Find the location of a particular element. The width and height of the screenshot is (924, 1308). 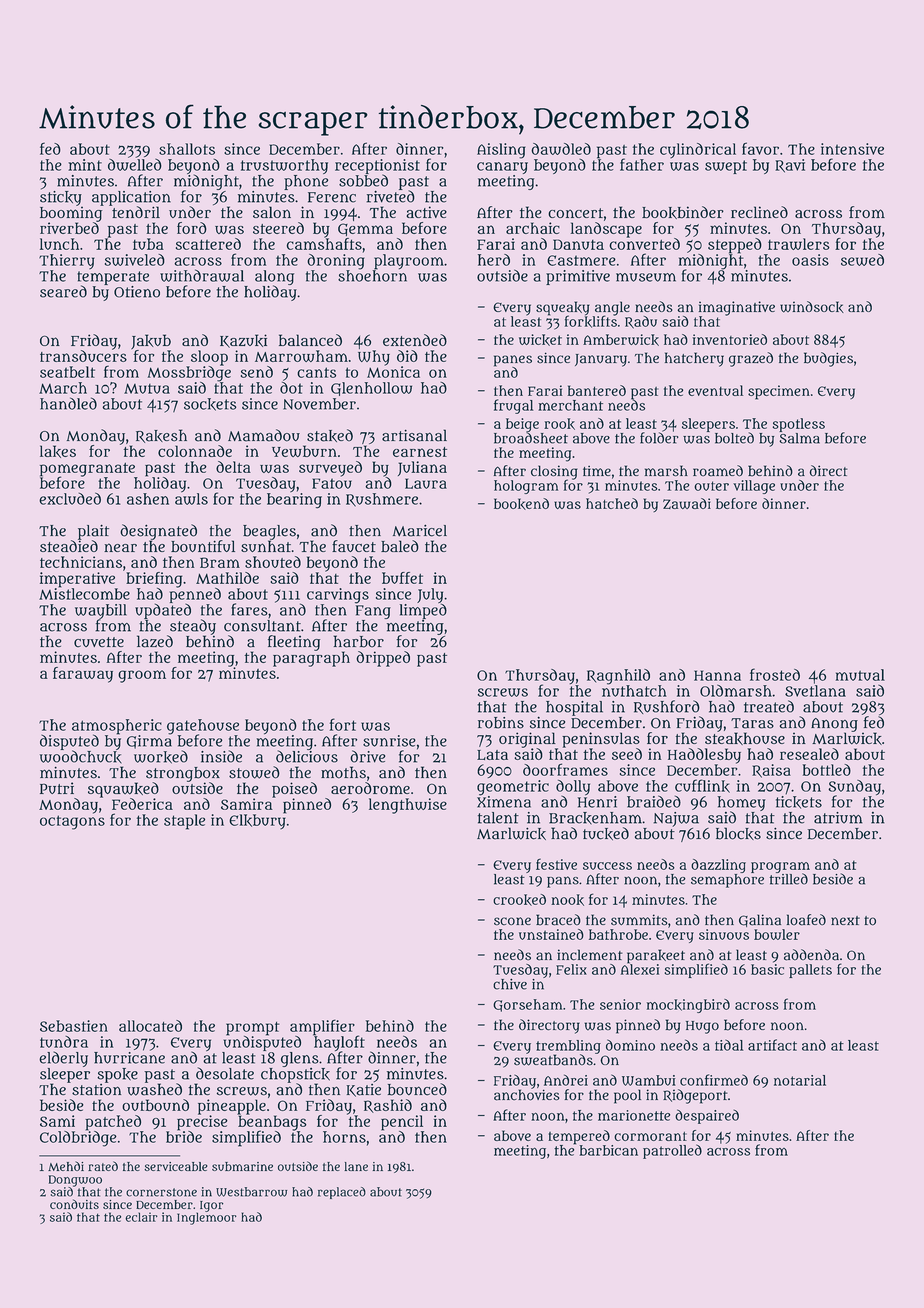

conduits is located at coordinates (74, 1204).
